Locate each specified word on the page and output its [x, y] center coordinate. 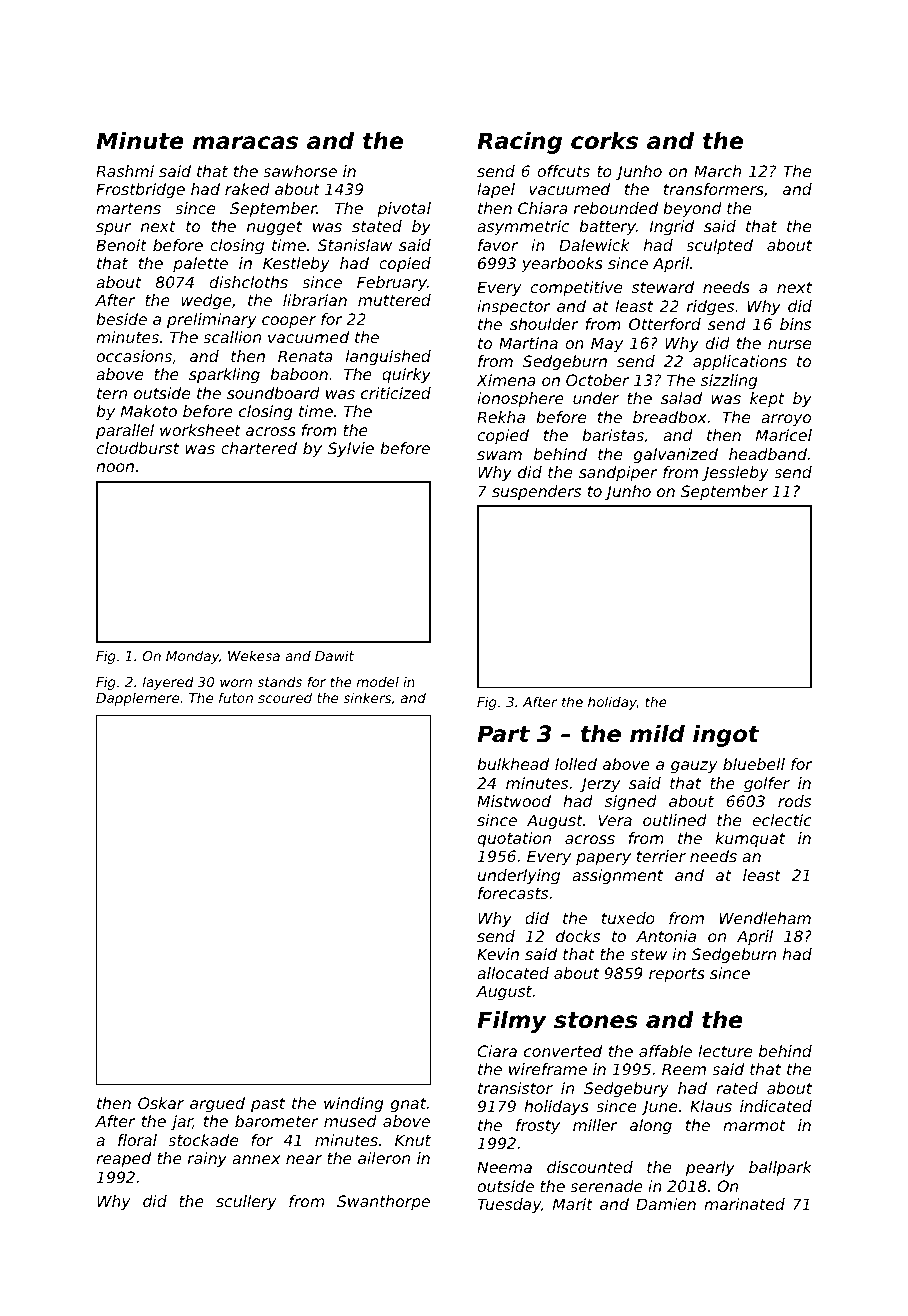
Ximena [506, 380]
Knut [413, 1140]
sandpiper [618, 473]
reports [677, 975]
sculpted [719, 246]
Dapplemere [137, 699]
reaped [123, 1160]
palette [200, 264]
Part [503, 734]
